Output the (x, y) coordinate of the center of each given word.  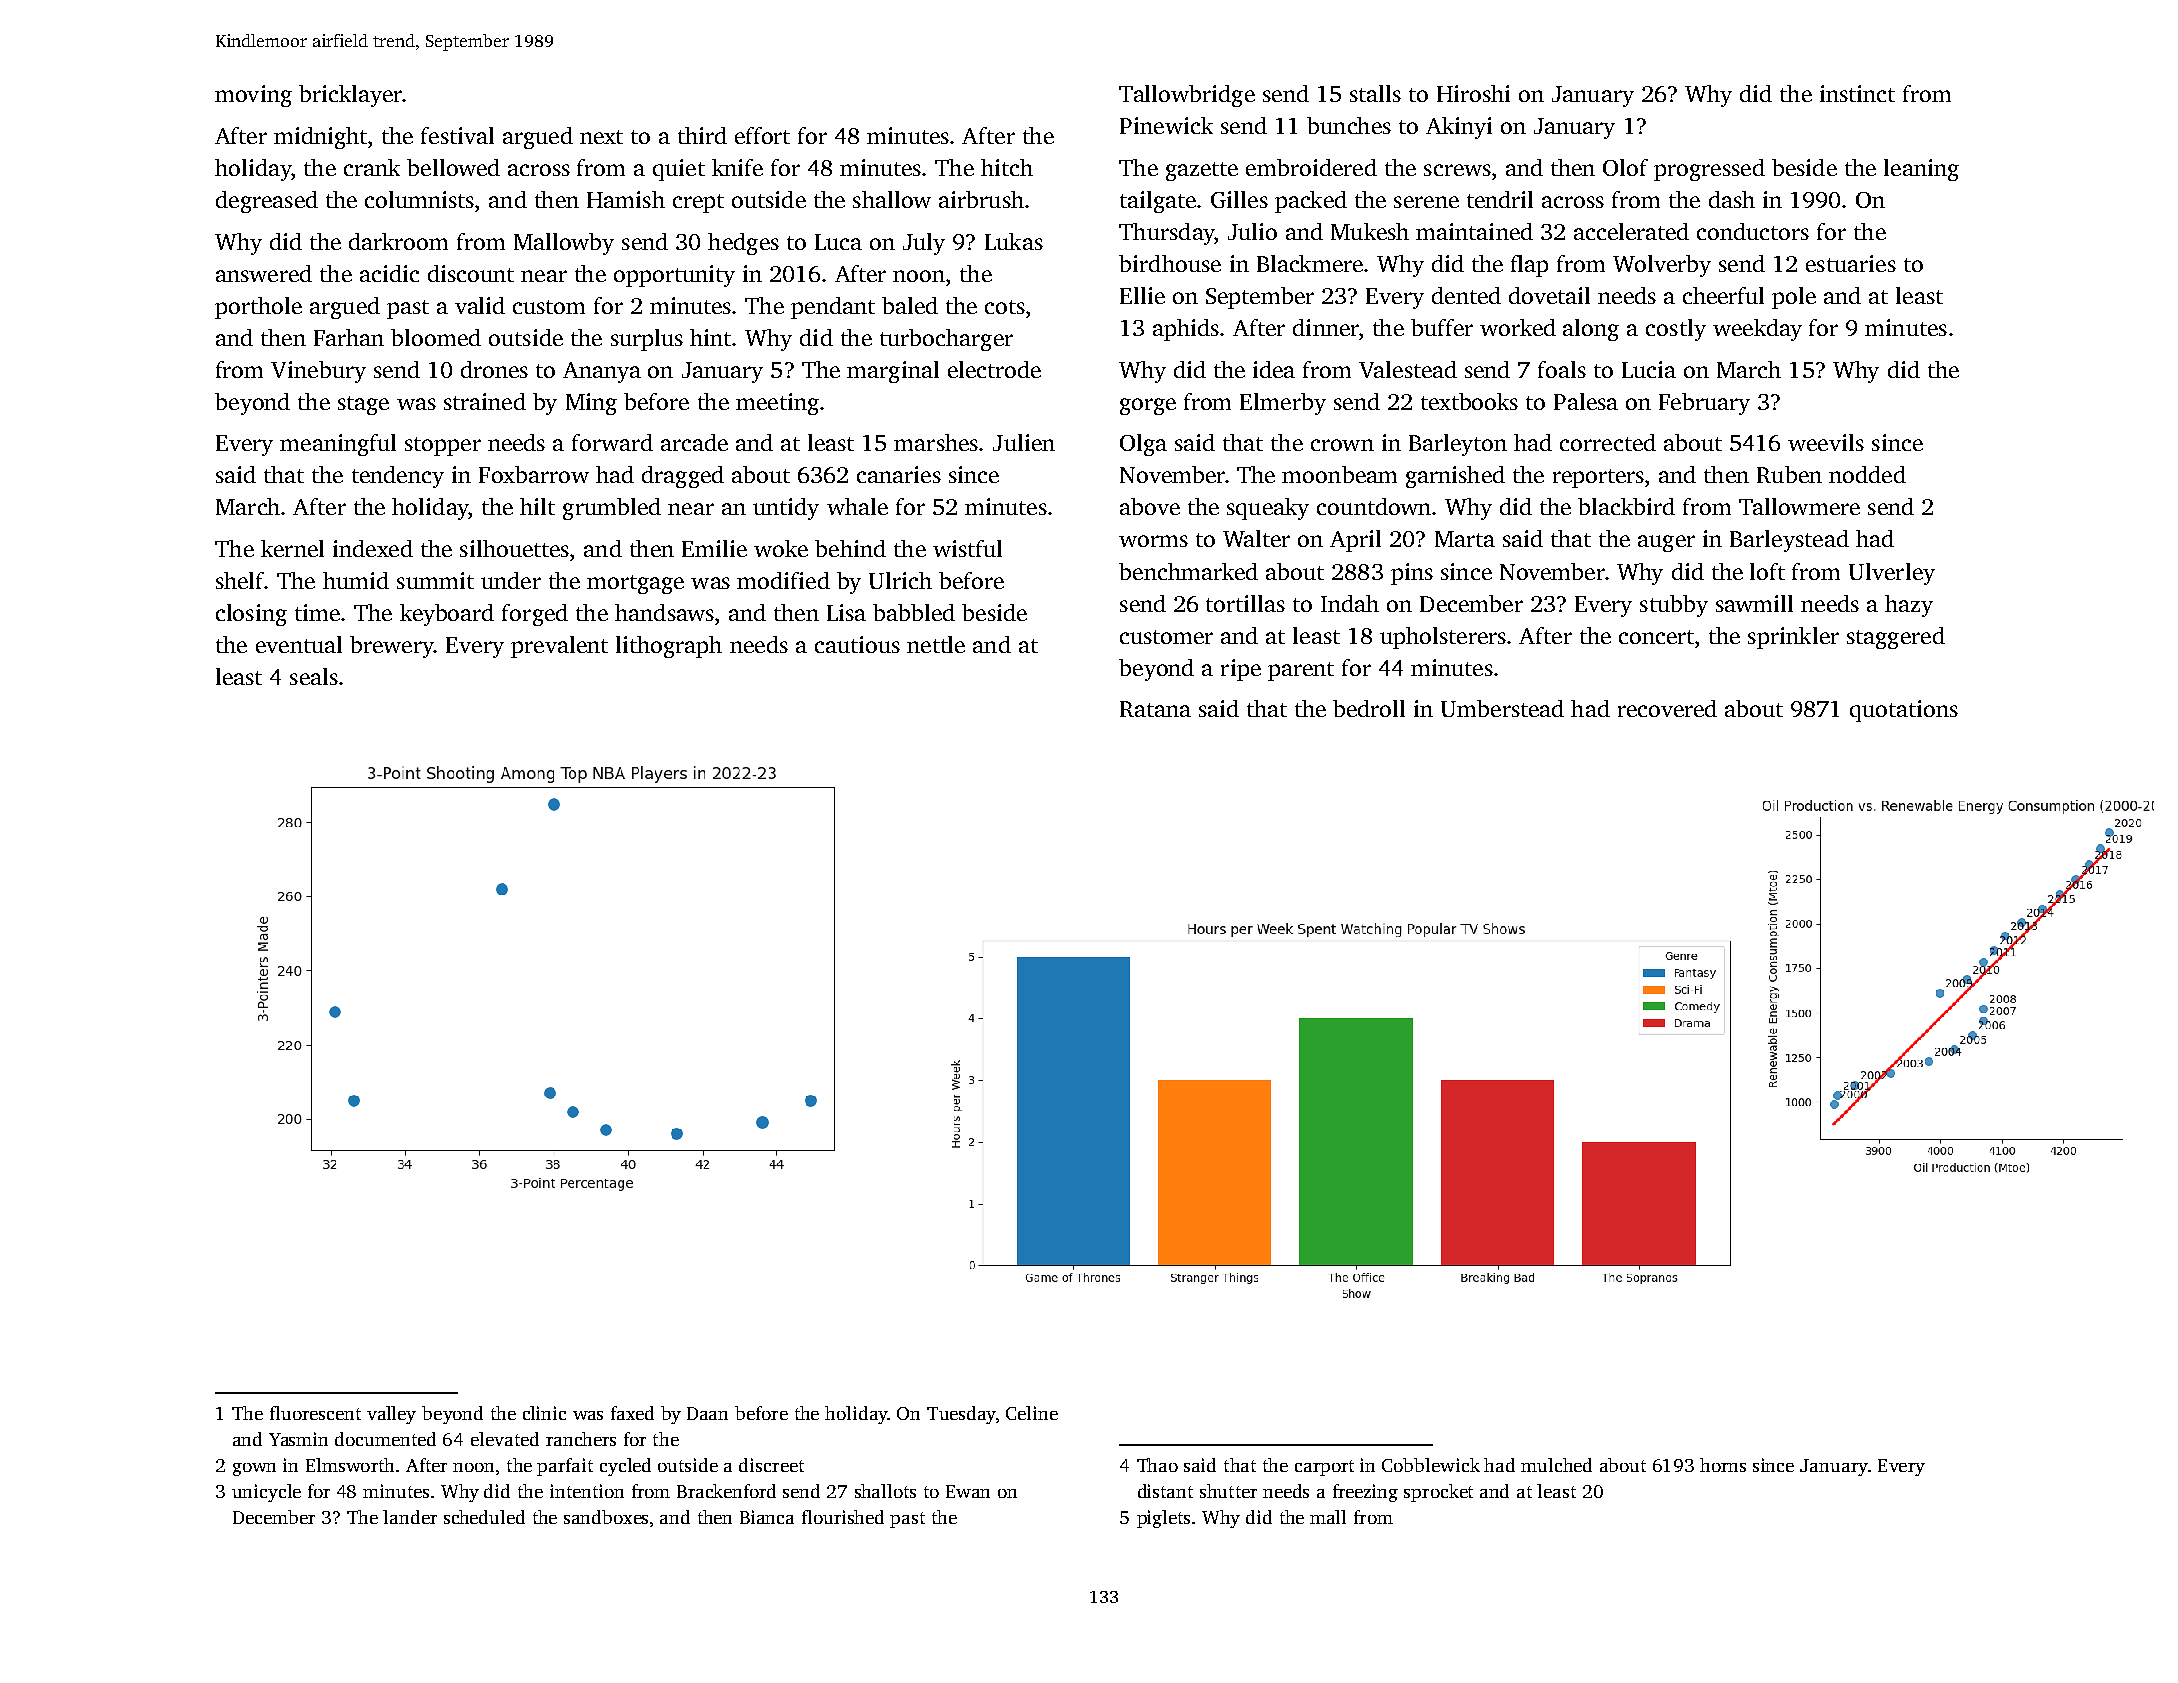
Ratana (1155, 709)
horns (1723, 1465)
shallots (885, 1491)
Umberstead (1502, 708)
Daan (707, 1413)
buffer (1442, 327)
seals (314, 676)
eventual (299, 644)
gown (254, 1469)
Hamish (626, 199)
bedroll (1369, 708)
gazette (1202, 171)
